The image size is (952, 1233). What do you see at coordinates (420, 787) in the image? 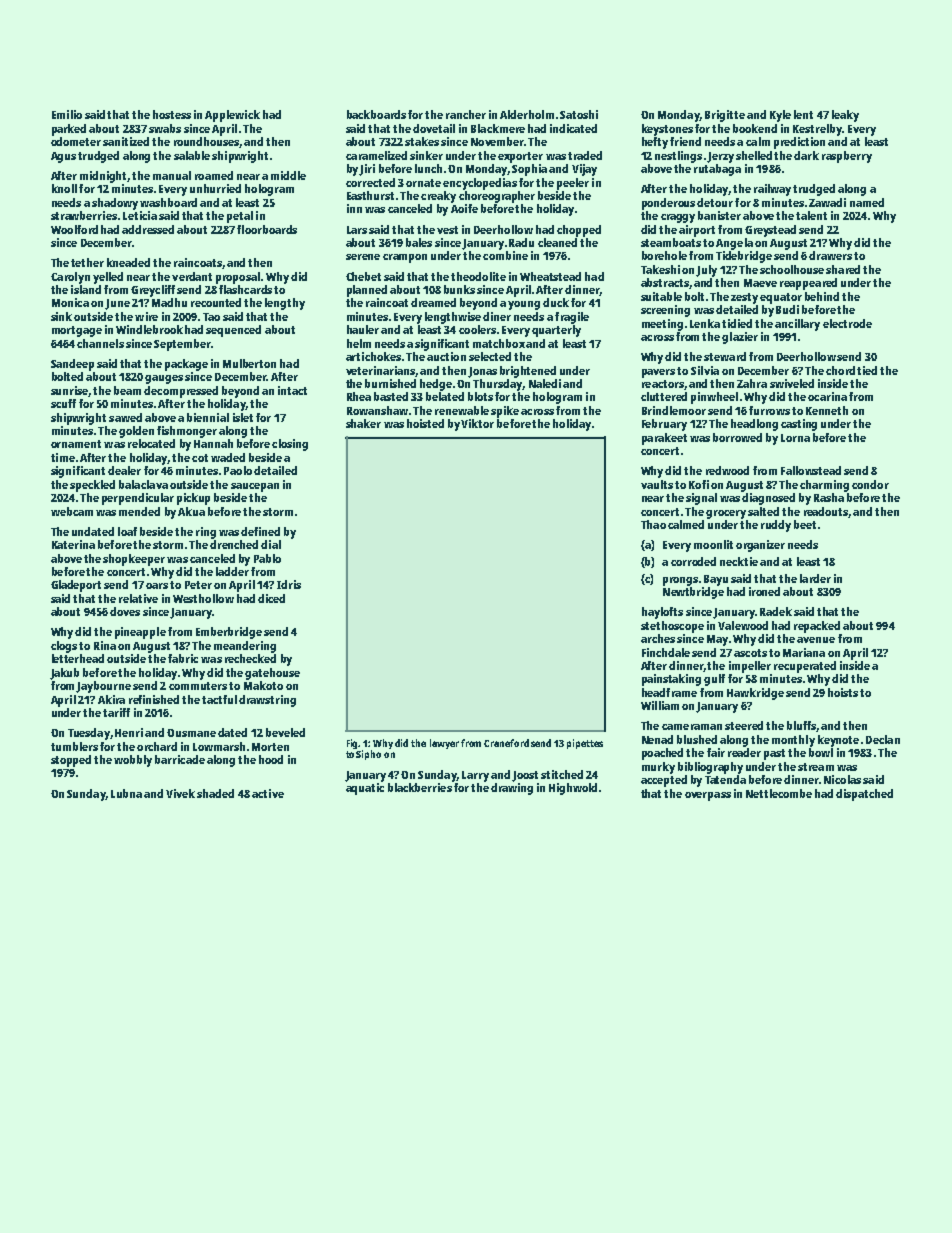
I see `blackberries` at bounding box center [420, 787].
